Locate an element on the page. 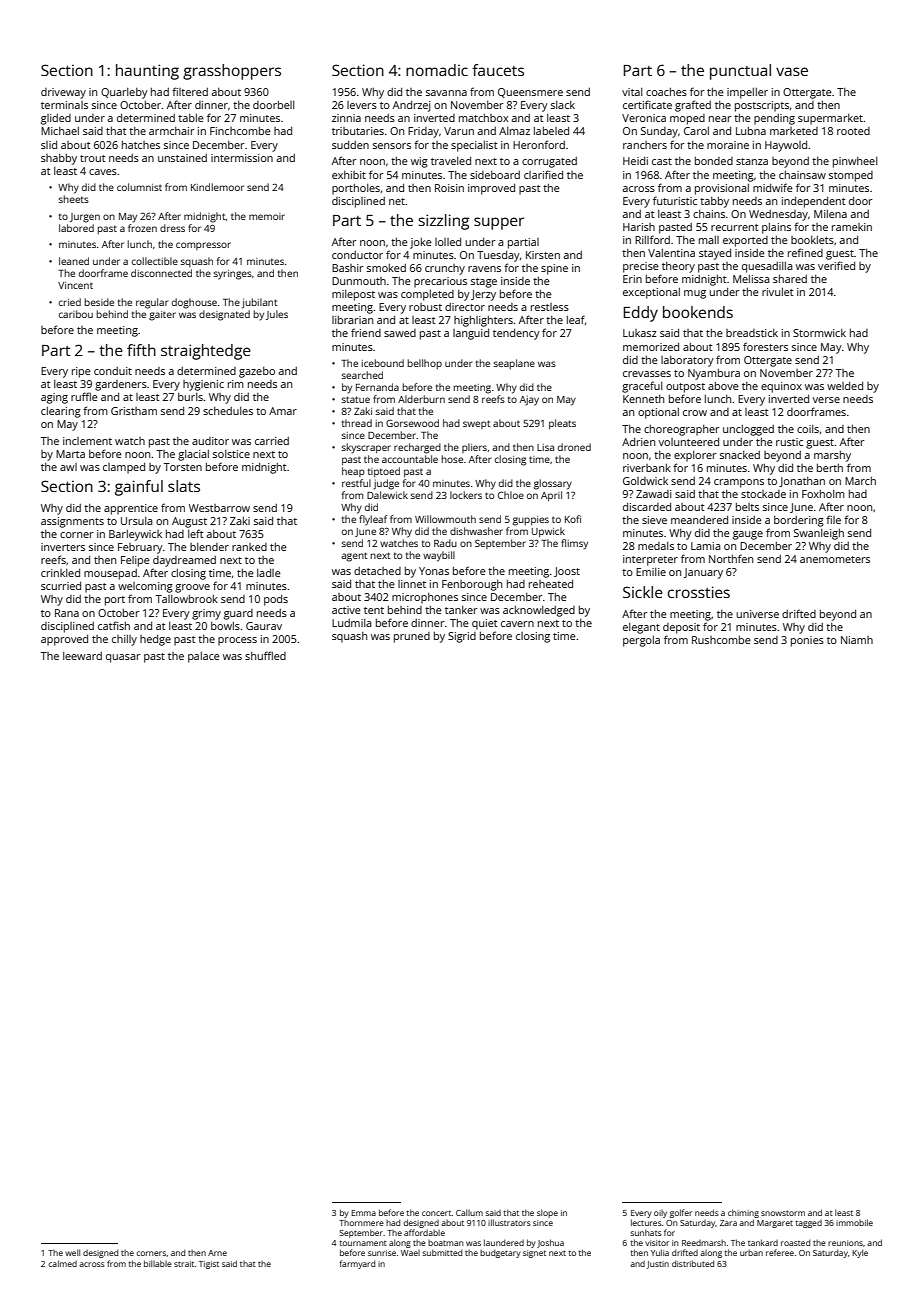 The width and height of the page is (924, 1308). disconnected is located at coordinates (161, 273).
